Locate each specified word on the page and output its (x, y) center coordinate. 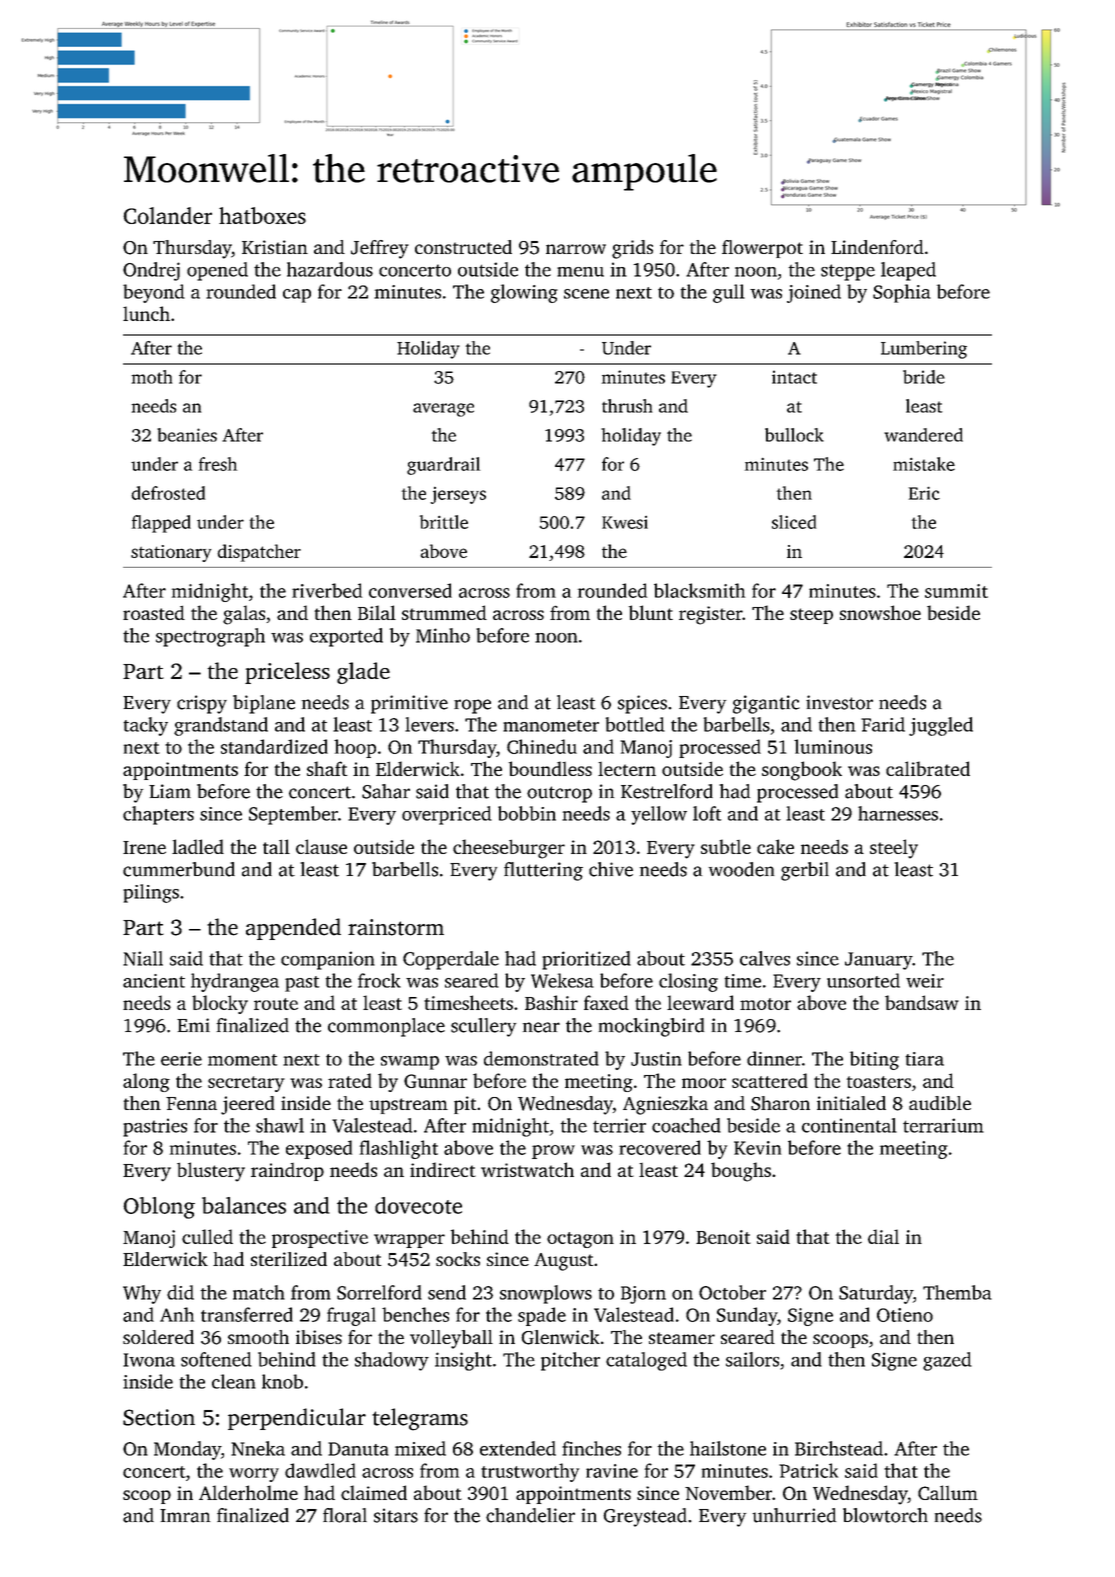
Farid (883, 724)
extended (518, 1448)
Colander (167, 215)
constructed (463, 247)
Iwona (149, 1360)
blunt (651, 612)
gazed (947, 1361)
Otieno (905, 1315)
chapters (158, 815)
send (447, 1292)
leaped (908, 271)
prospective (320, 1239)
